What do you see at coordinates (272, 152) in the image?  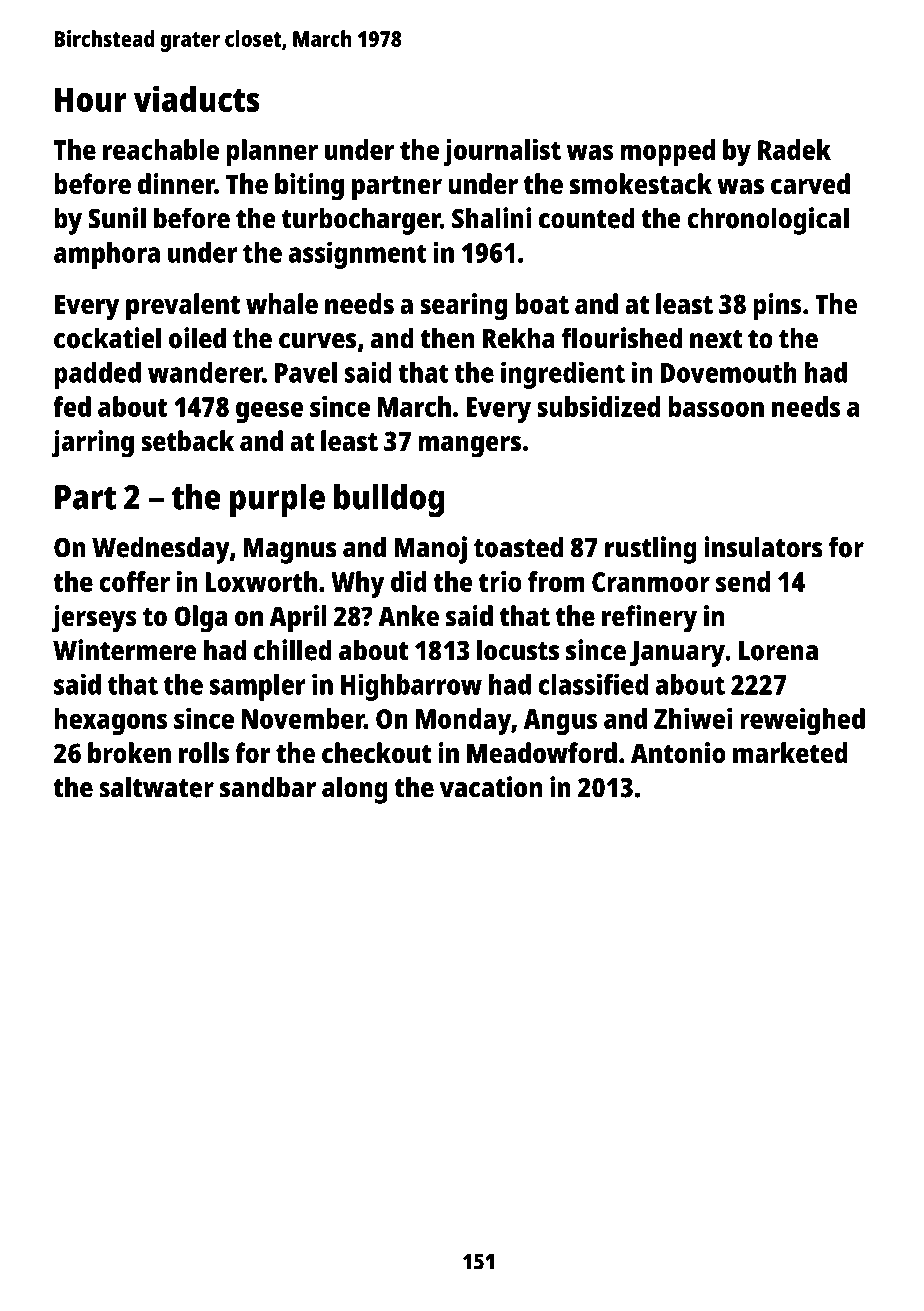 I see `planner` at bounding box center [272, 152].
